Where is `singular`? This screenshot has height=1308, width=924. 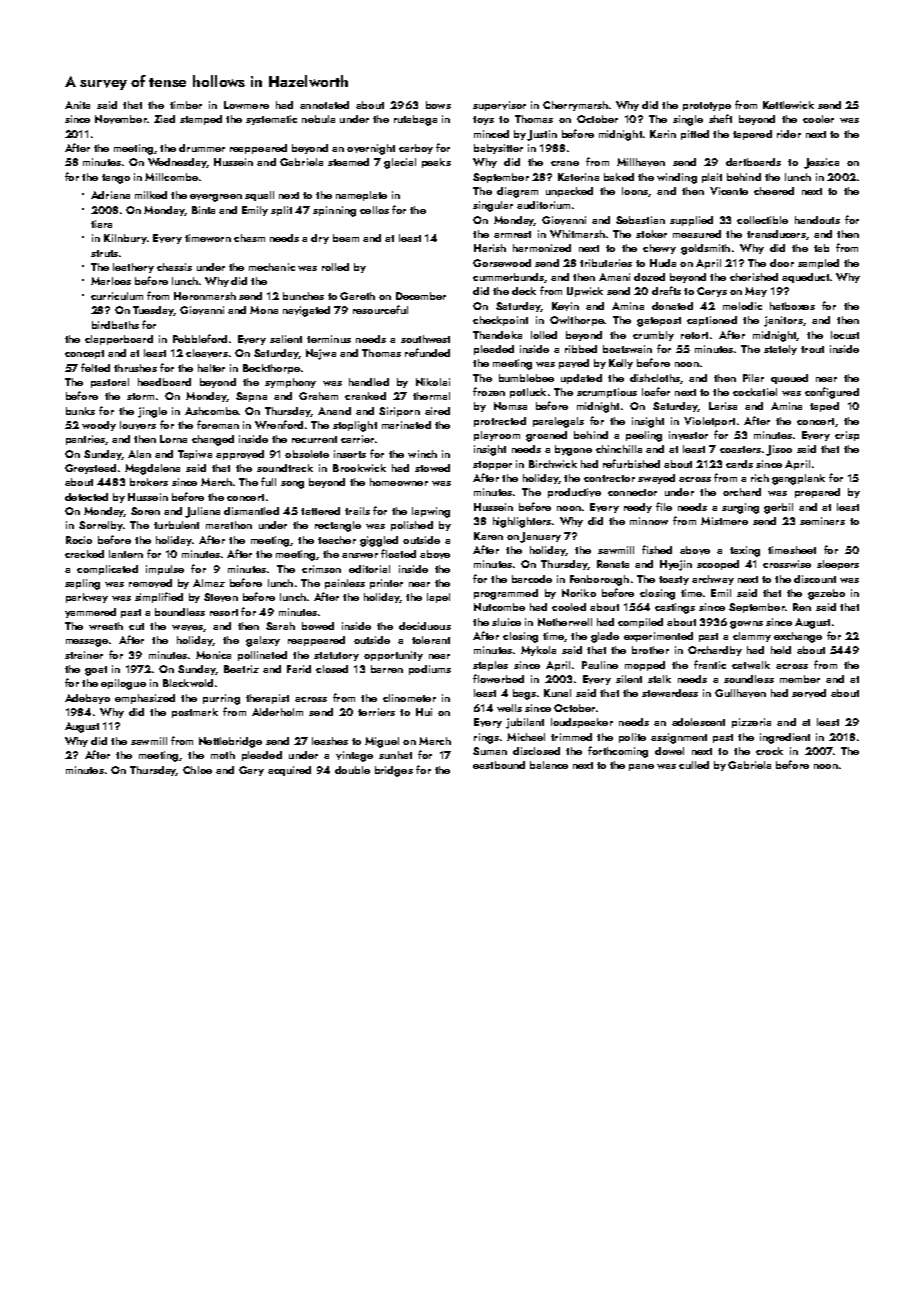 singular is located at coordinates (493, 206).
